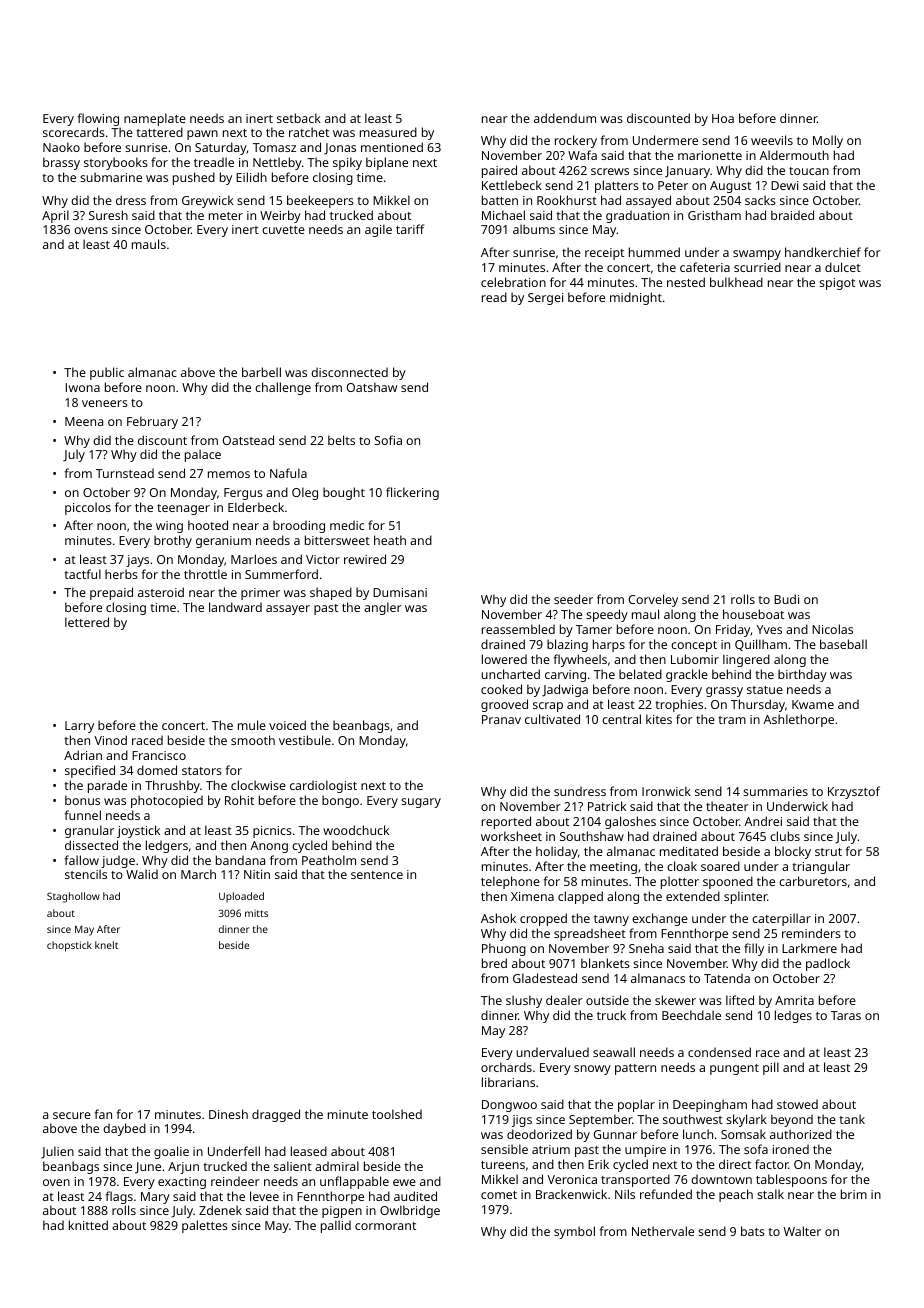 Image resolution: width=924 pixels, height=1308 pixels. I want to click on knelt, so click(106, 945).
